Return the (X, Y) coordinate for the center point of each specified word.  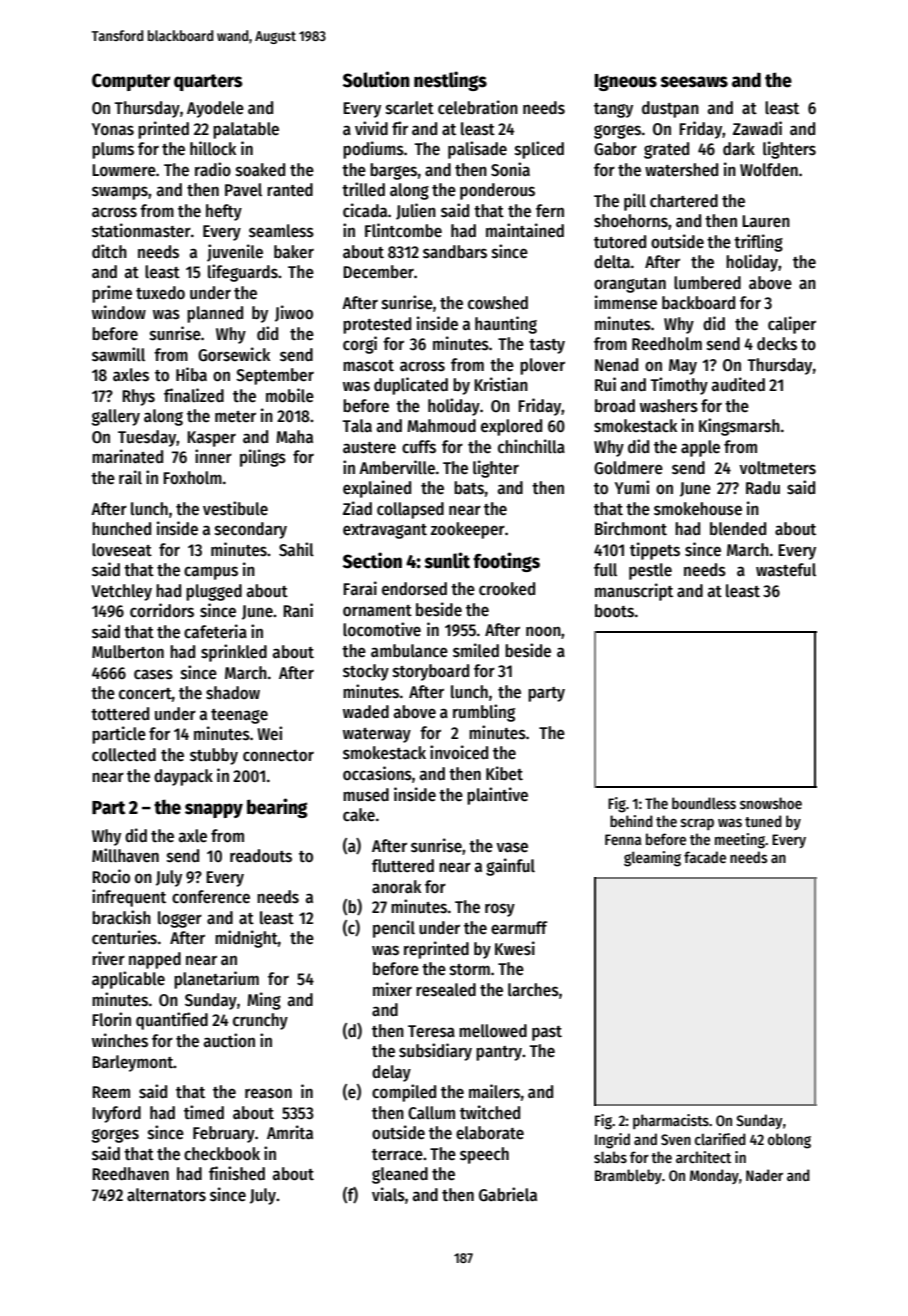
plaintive (497, 796)
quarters (208, 82)
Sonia (510, 169)
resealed (446, 990)
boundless (704, 803)
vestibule (235, 508)
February (224, 1134)
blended (738, 529)
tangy (613, 110)
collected (124, 755)
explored (511, 427)
